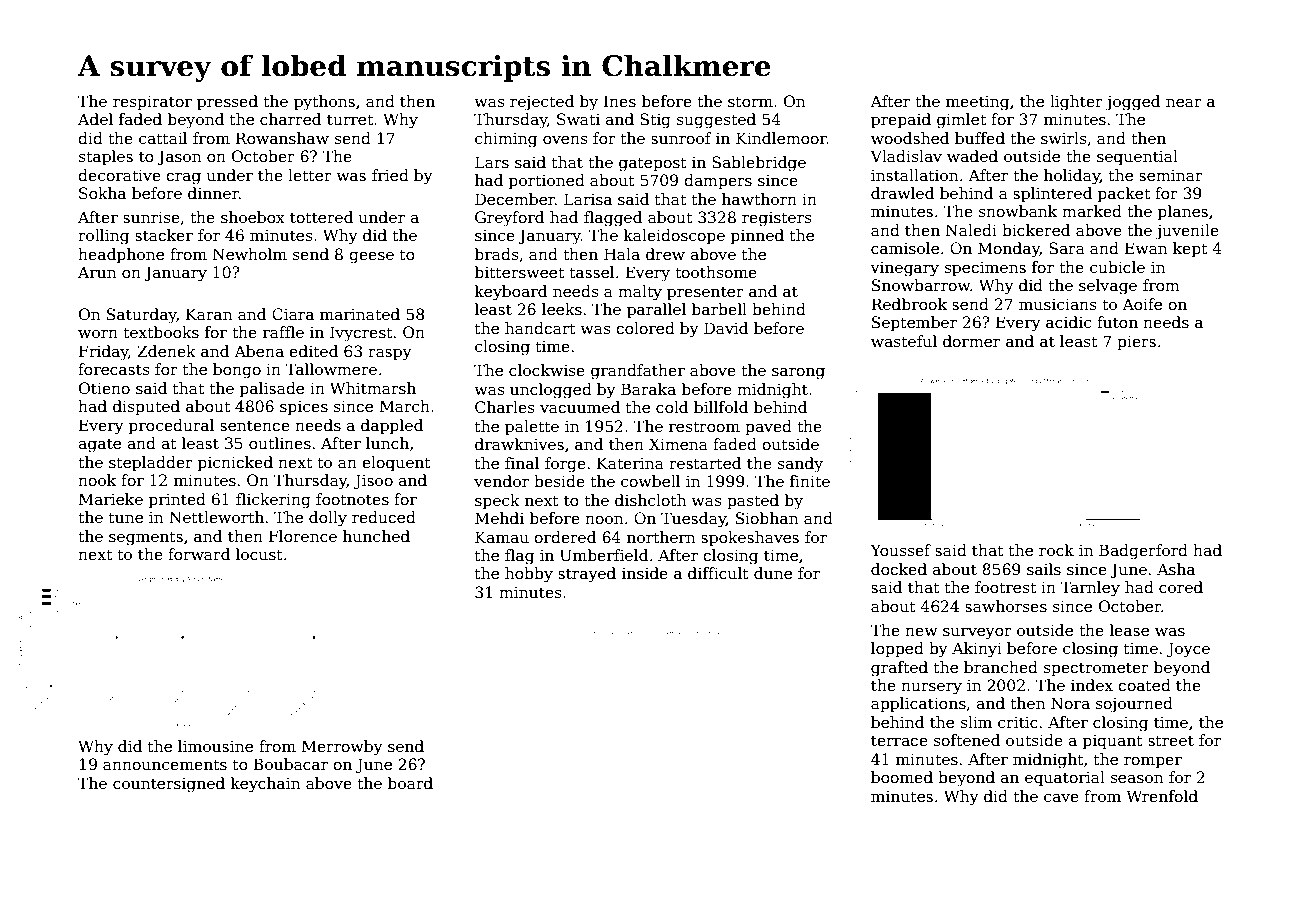 This screenshot has height=924, width=1308. Describe the element at coordinates (899, 669) in the screenshot. I see `grafted` at that location.
